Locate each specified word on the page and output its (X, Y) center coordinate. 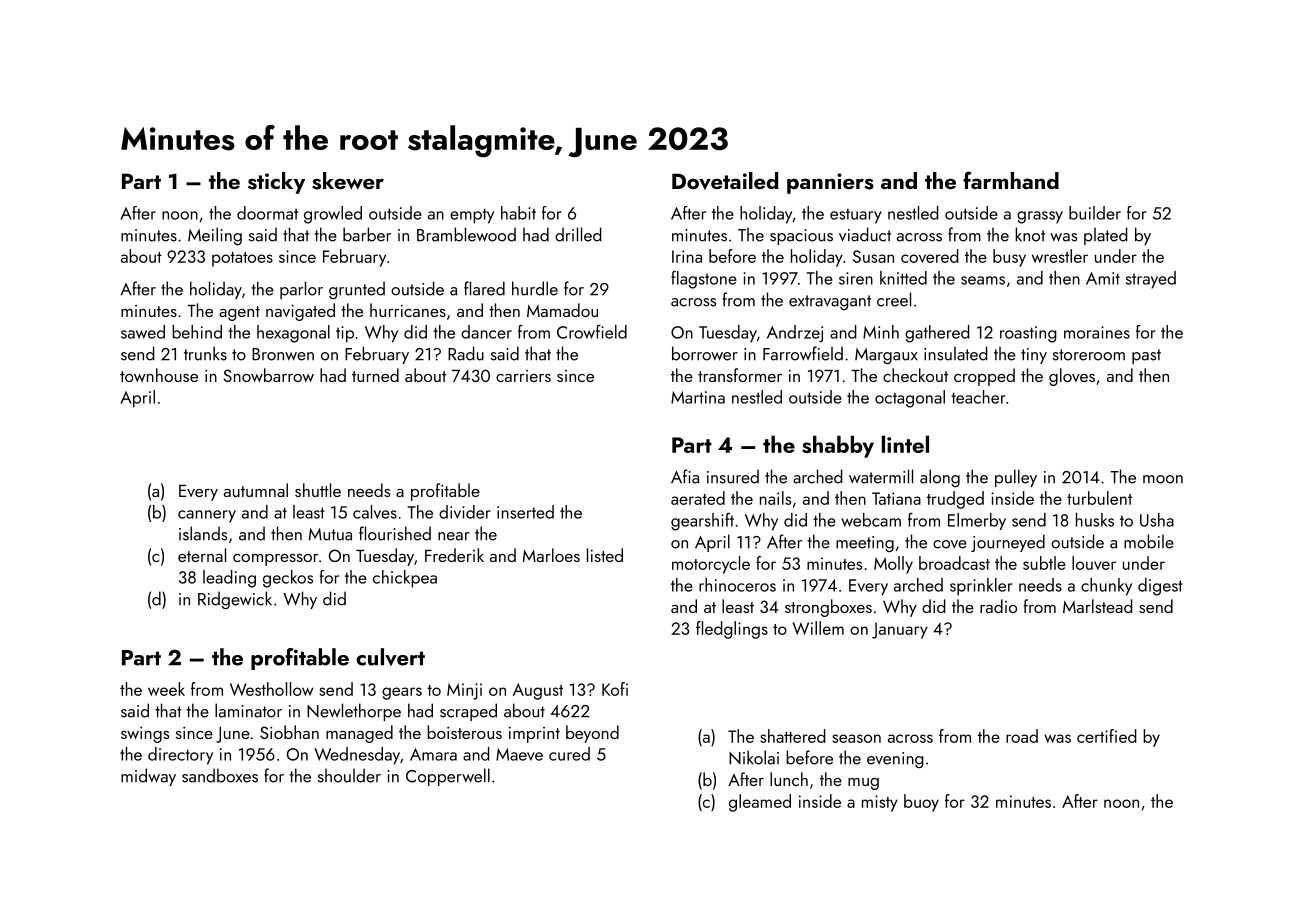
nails (775, 498)
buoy (921, 803)
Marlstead (1098, 606)
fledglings (732, 630)
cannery (207, 516)
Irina (687, 256)
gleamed (760, 803)
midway (148, 777)
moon (1163, 479)
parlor (301, 290)
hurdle (535, 288)
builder (1095, 213)
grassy (1040, 217)
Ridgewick (235, 600)
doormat (267, 213)
